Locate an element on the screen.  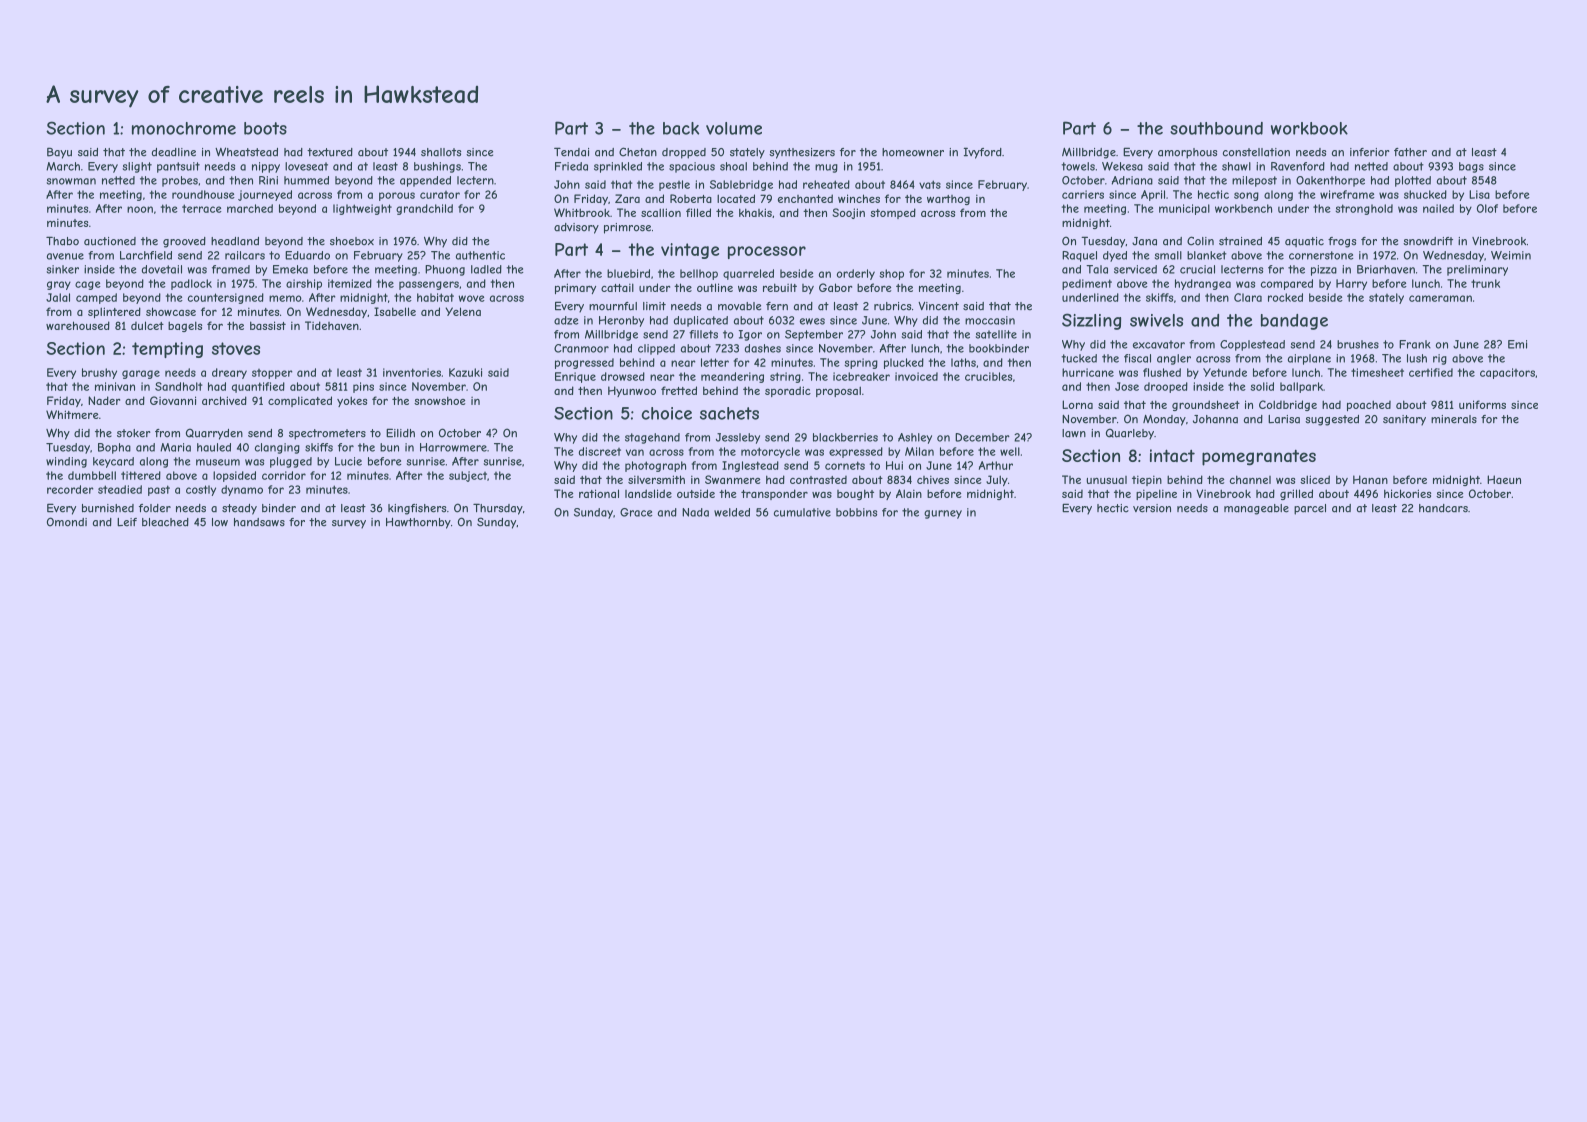
nippy is located at coordinates (266, 167).
